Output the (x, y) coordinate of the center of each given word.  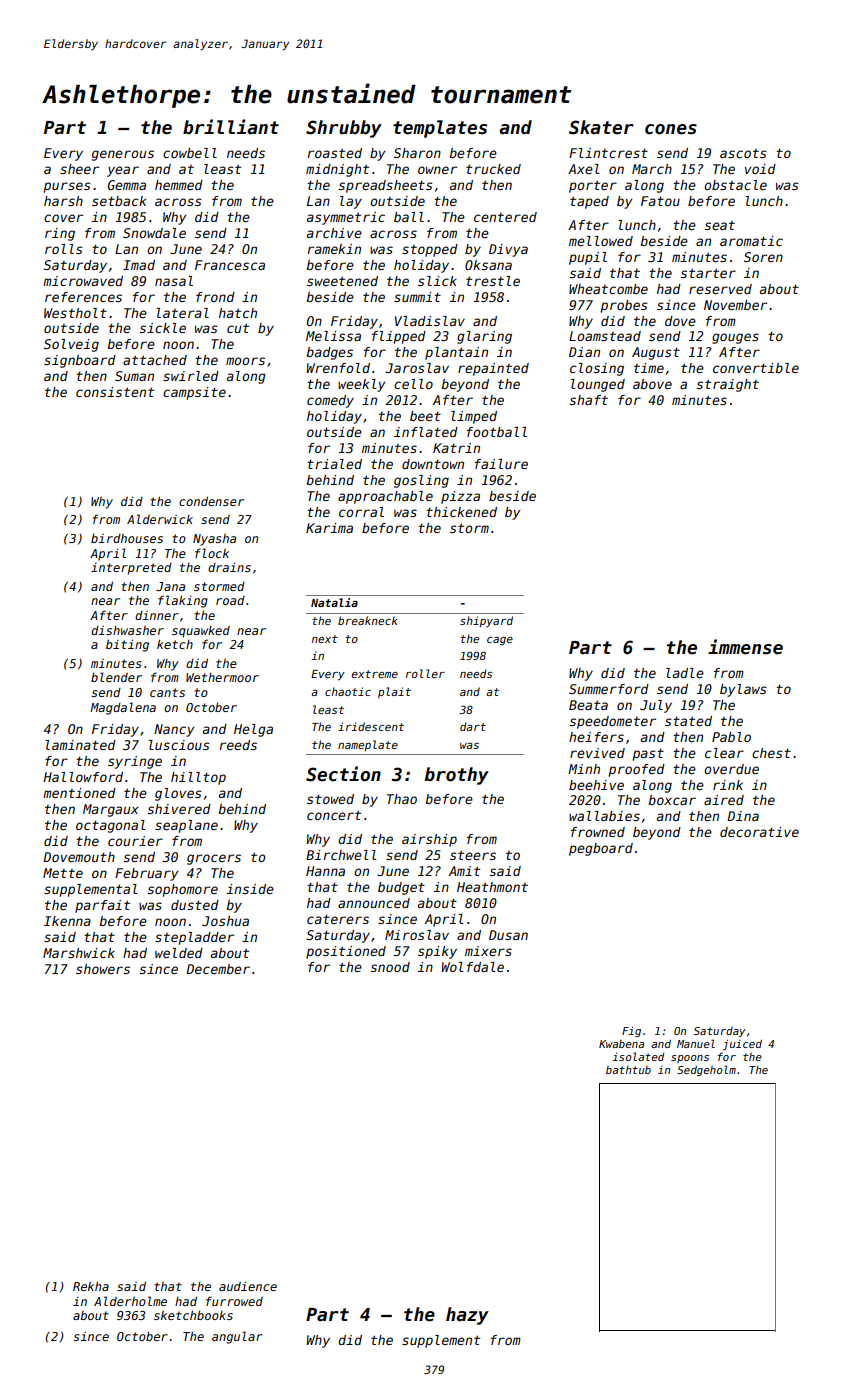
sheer (79, 169)
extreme (375, 674)
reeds (238, 745)
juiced (742, 1045)
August (656, 353)
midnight (337, 170)
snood (390, 967)
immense (745, 647)
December (218, 969)
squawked (201, 632)
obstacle (735, 185)
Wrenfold (338, 368)
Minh (584, 769)
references (83, 297)
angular (237, 1337)
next (325, 639)
